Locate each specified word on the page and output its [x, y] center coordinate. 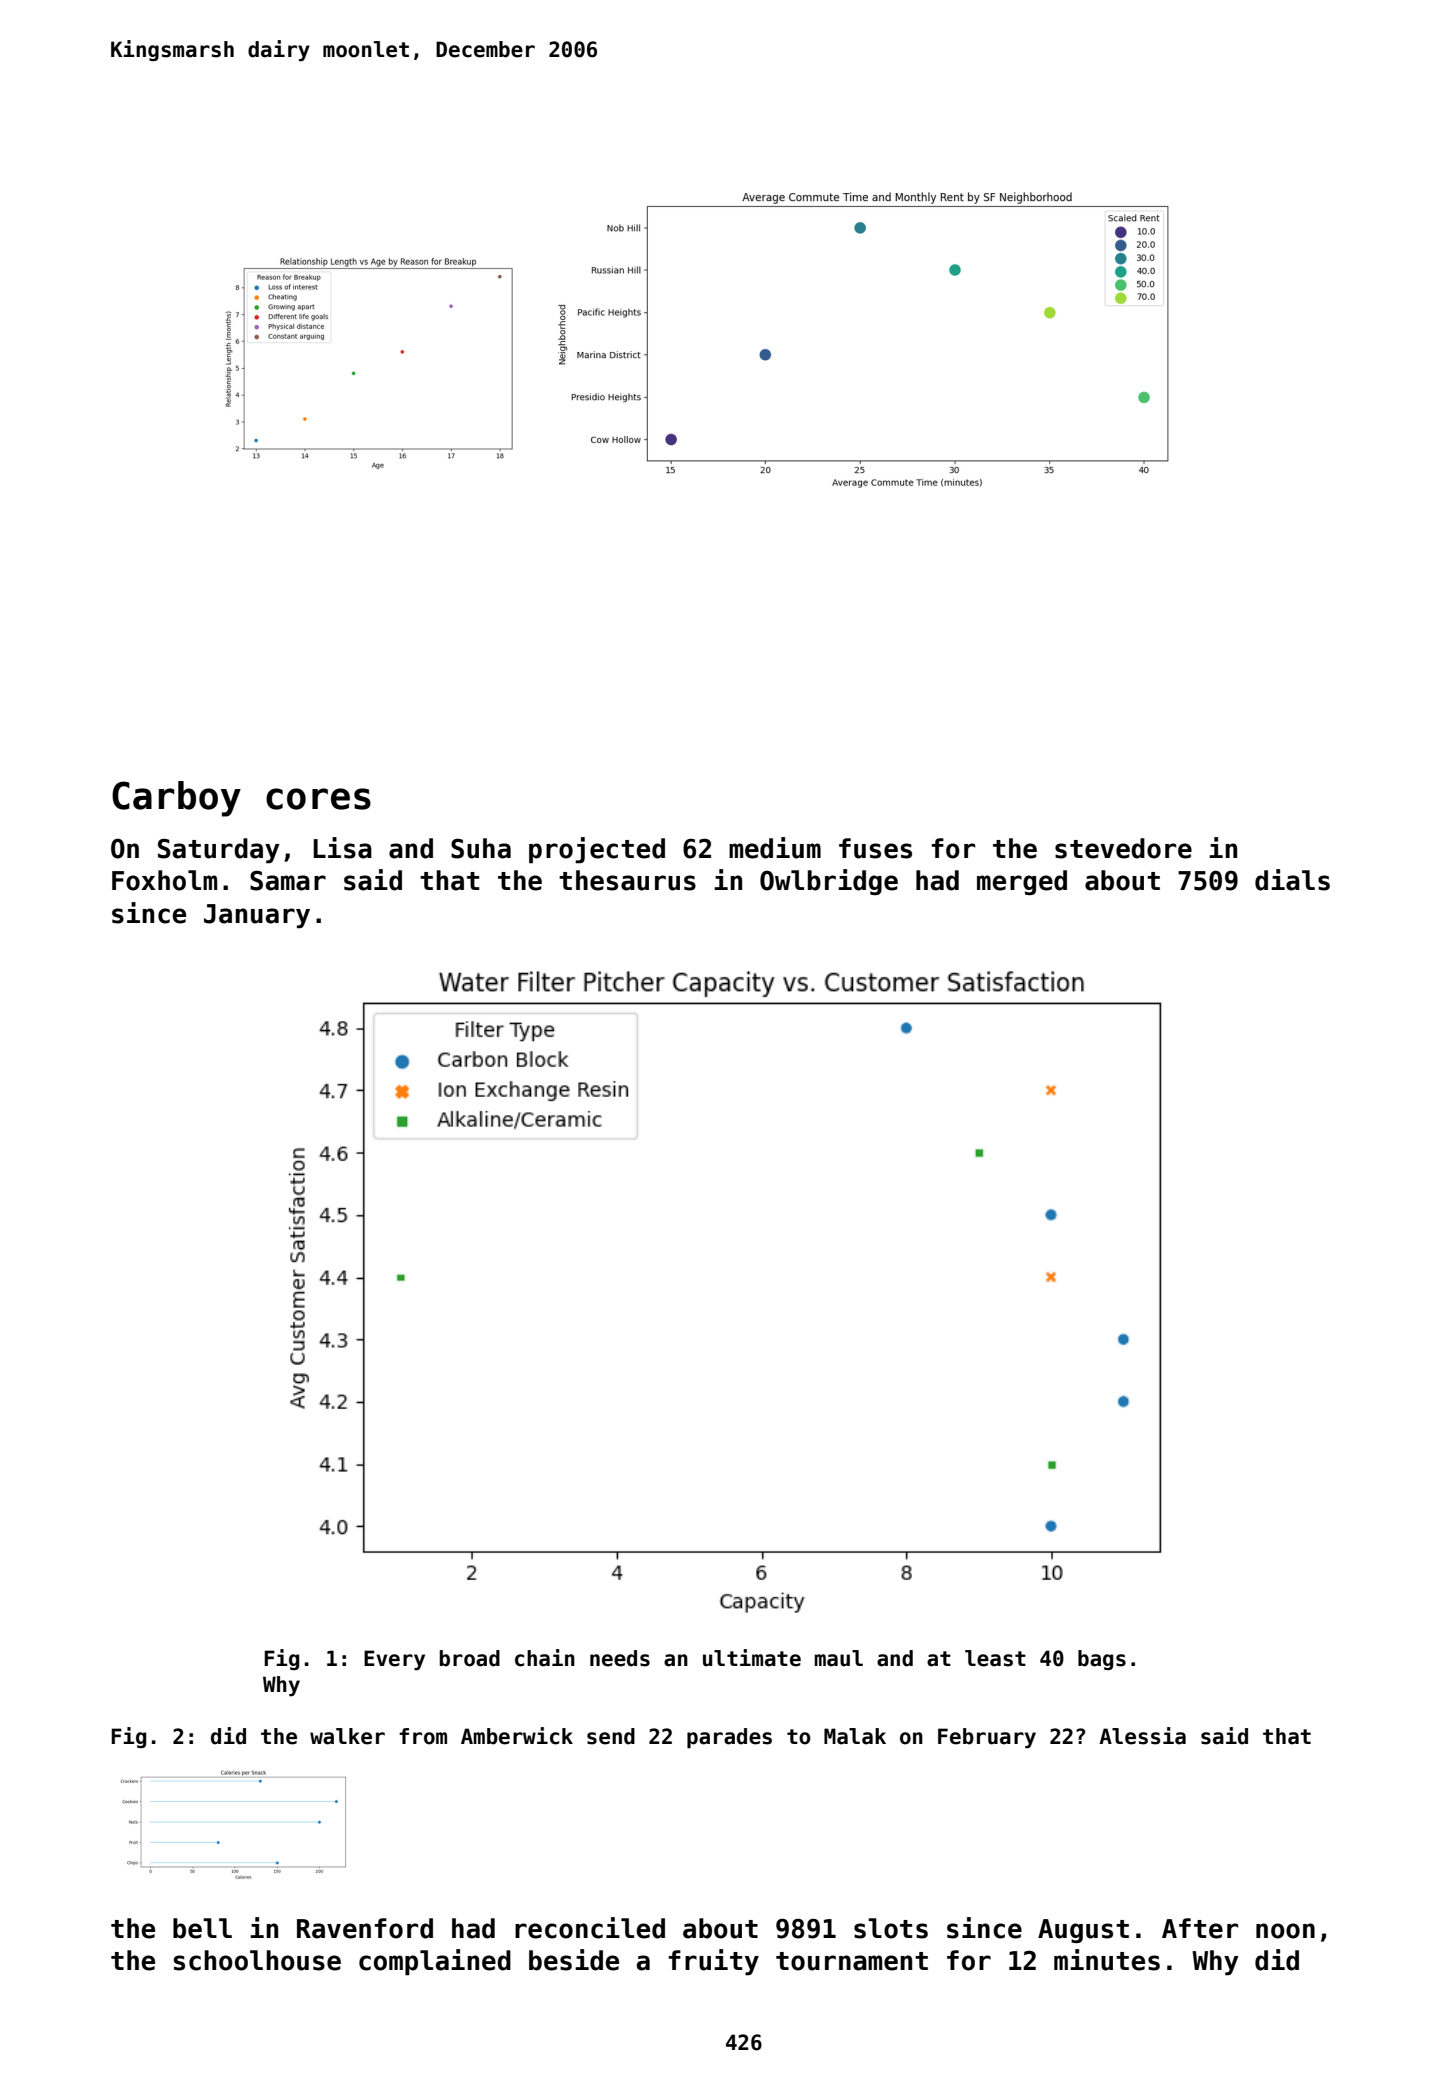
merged [1022, 882]
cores [318, 799]
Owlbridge [829, 882]
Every [394, 1660]
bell [202, 1928]
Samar [288, 880]
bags [1102, 1660]
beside [574, 1960]
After [1200, 1928]
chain [545, 1658]
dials [1292, 880]
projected [597, 850]
